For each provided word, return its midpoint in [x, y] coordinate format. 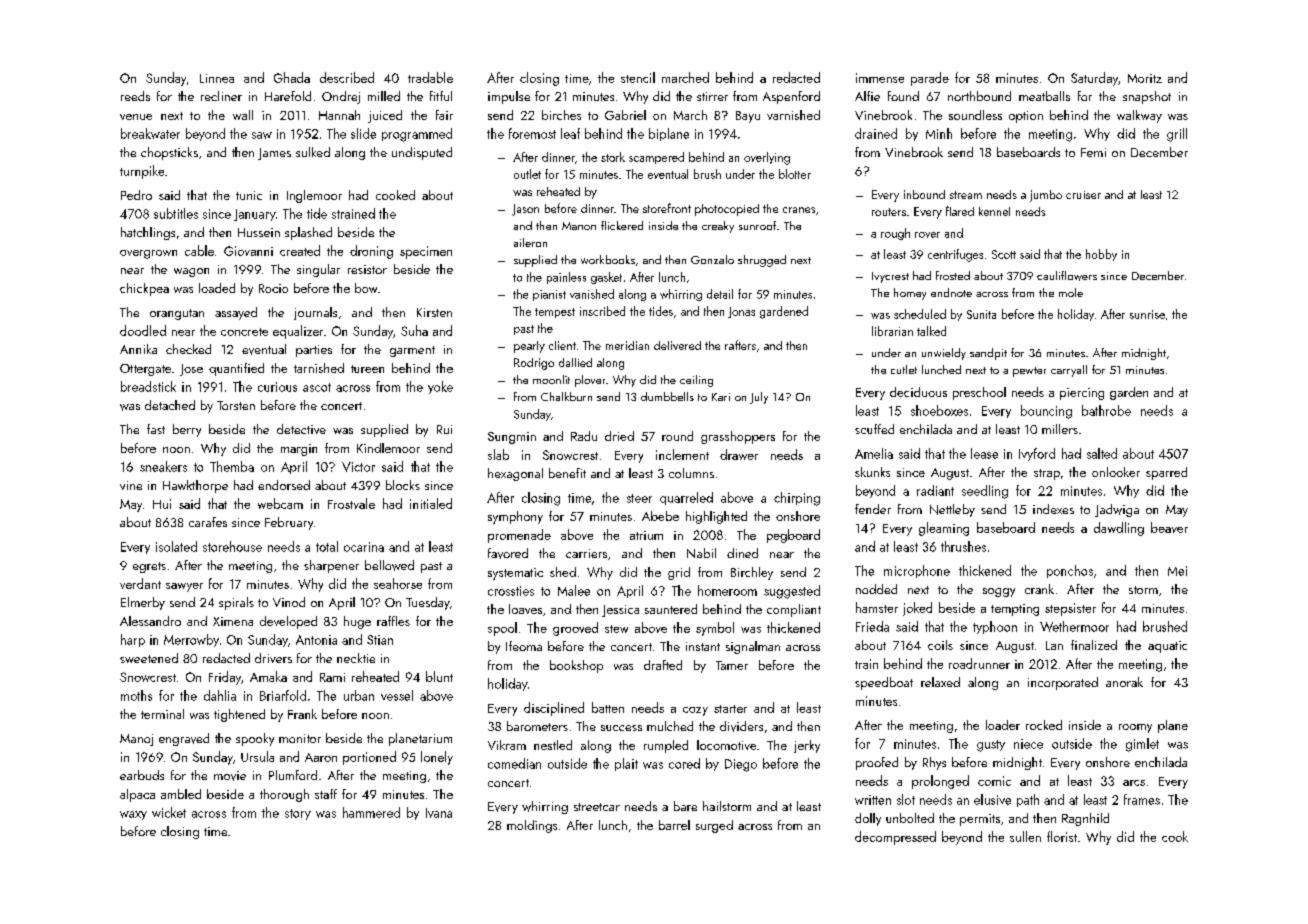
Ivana [439, 813]
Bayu [748, 117]
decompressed [895, 838]
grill [1177, 135]
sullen [1025, 836]
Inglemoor [314, 196]
